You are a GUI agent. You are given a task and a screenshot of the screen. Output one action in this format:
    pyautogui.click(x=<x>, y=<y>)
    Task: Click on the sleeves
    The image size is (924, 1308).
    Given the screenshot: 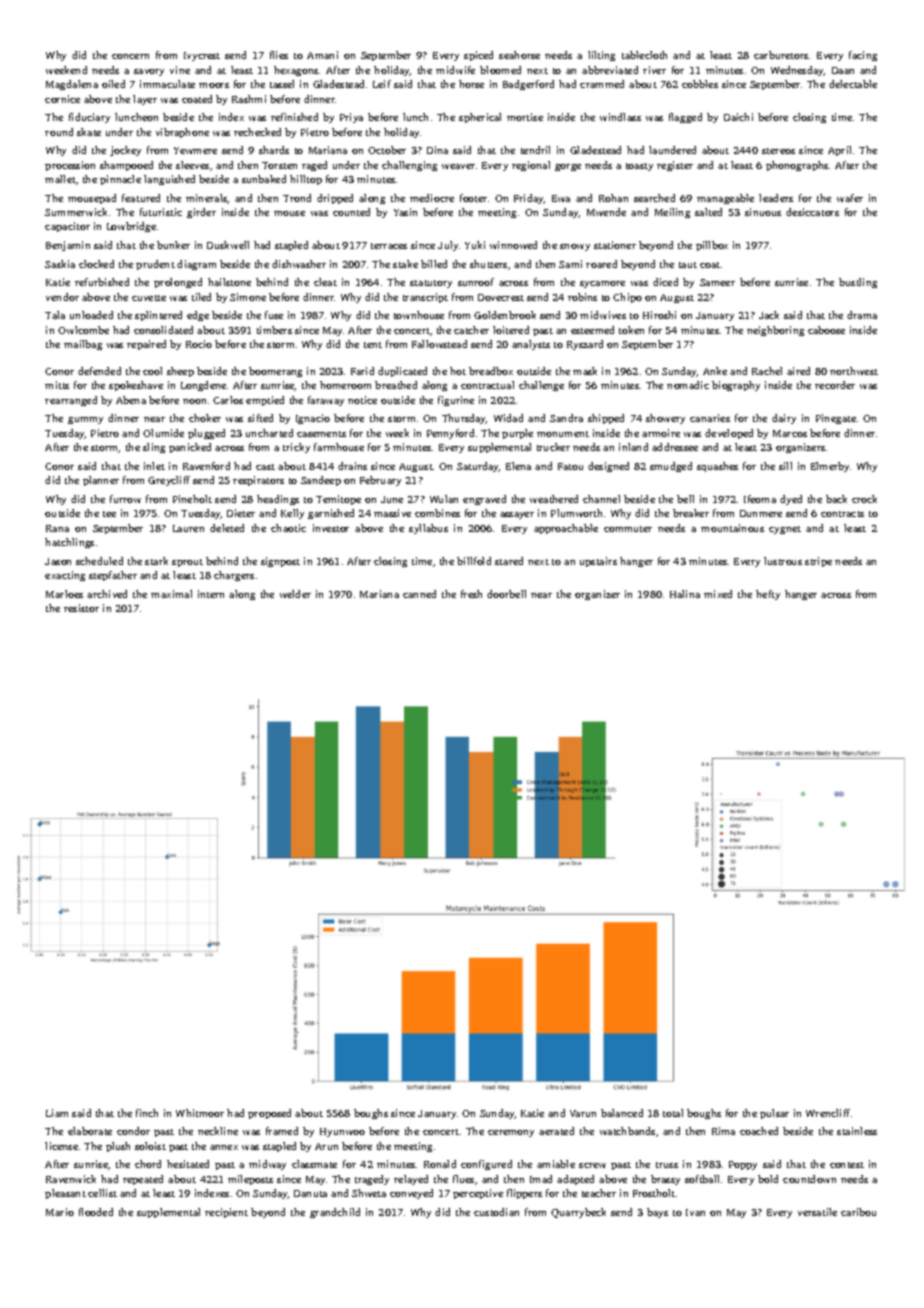 What is the action you would take?
    pyautogui.click(x=192, y=165)
